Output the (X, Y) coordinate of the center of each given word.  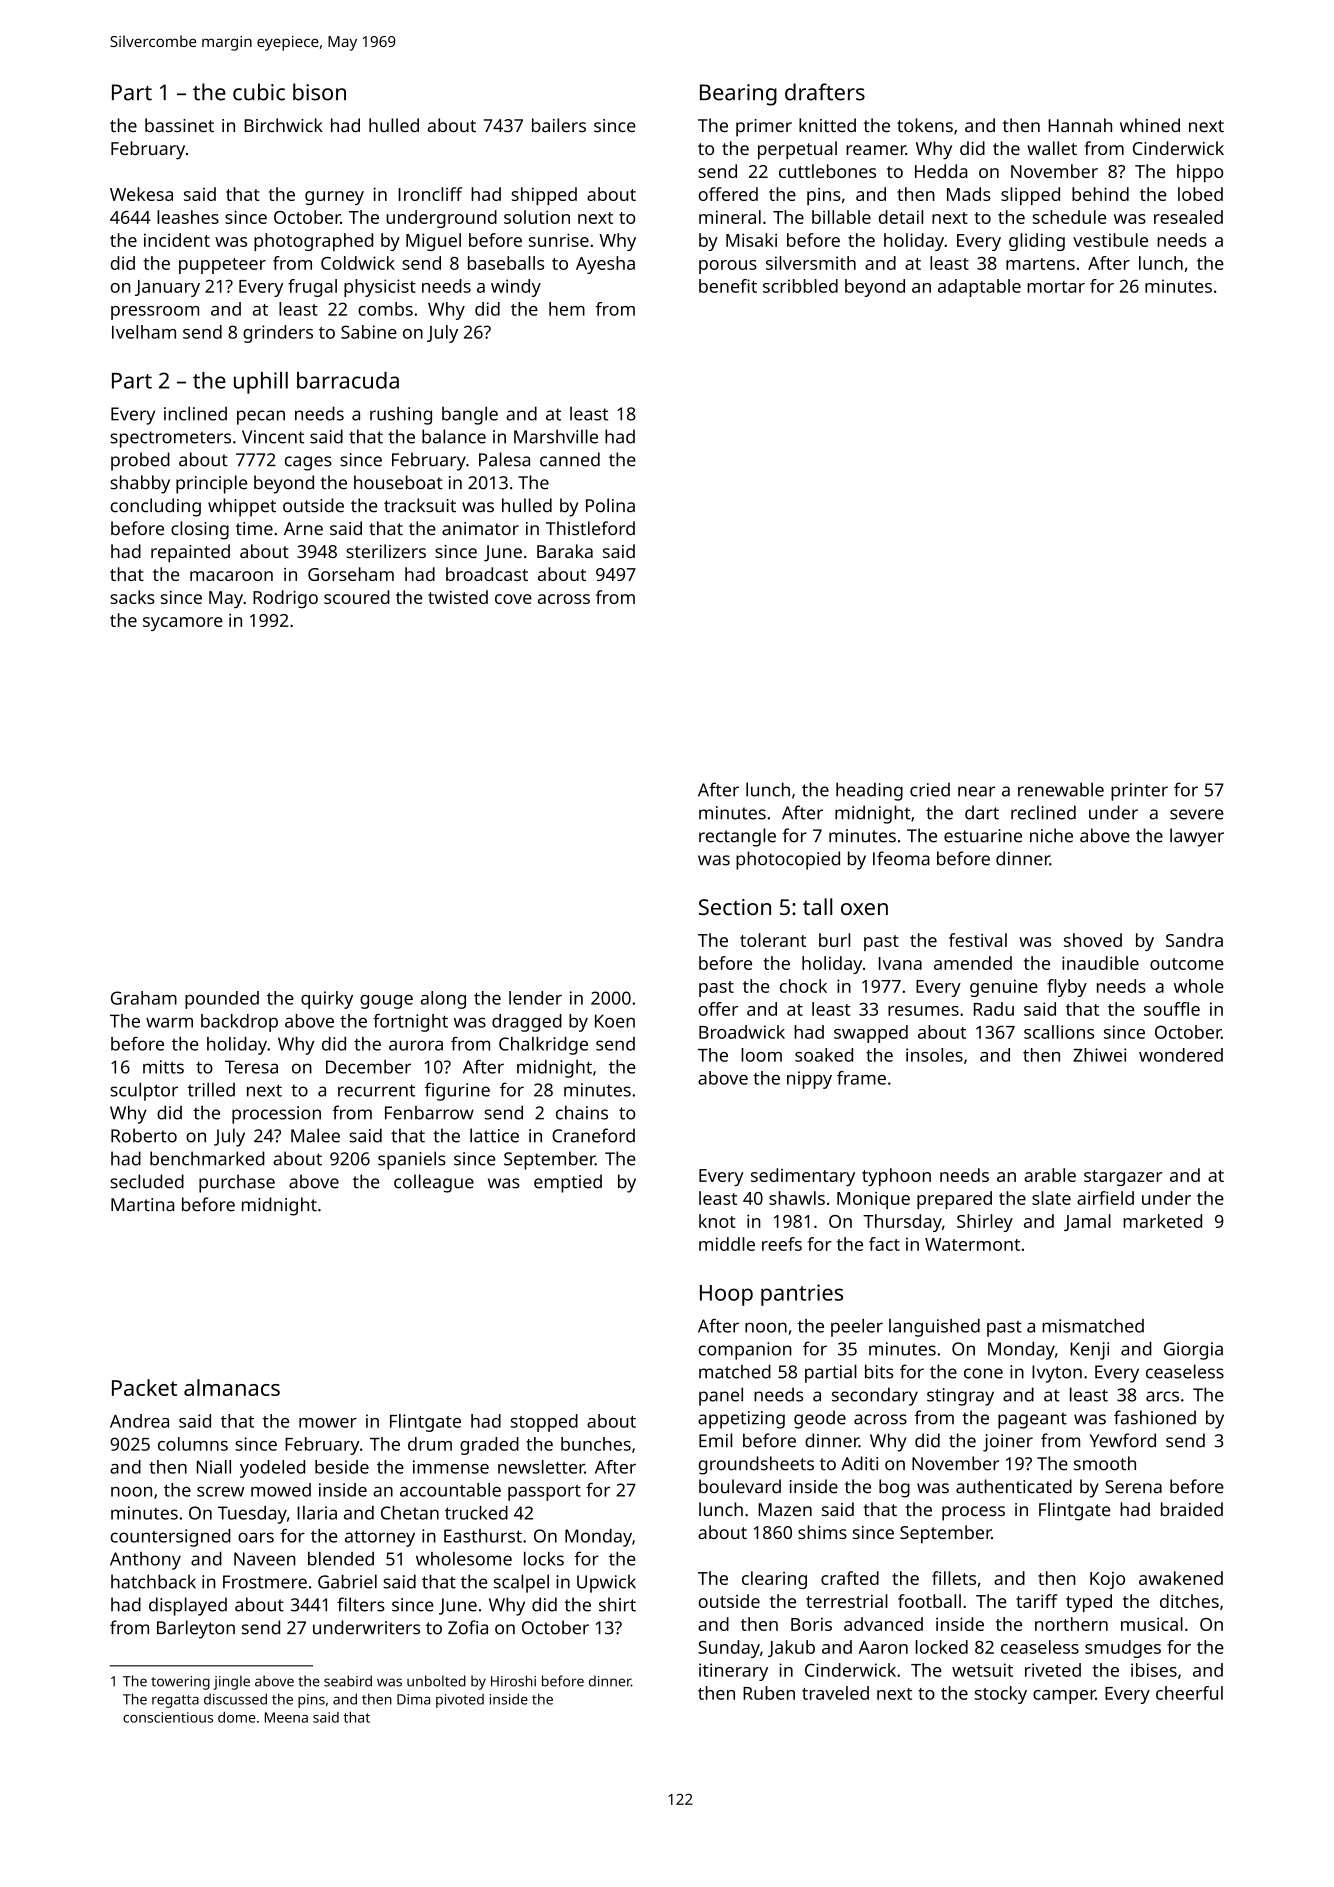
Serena (1133, 1487)
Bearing (738, 95)
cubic (259, 92)
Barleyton (196, 1629)
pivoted (460, 1701)
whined (1150, 125)
